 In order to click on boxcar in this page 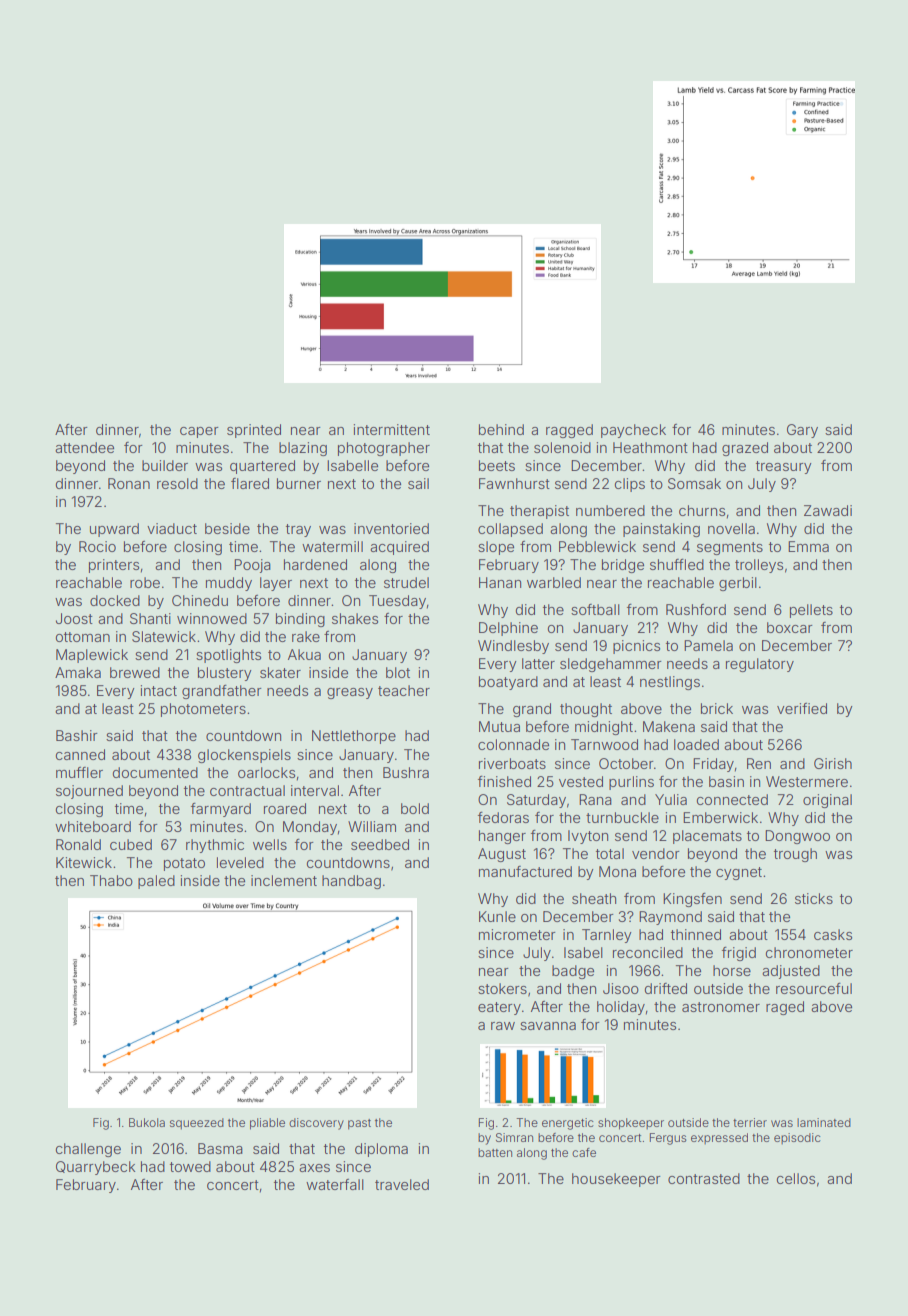, I will do `click(790, 627)`.
